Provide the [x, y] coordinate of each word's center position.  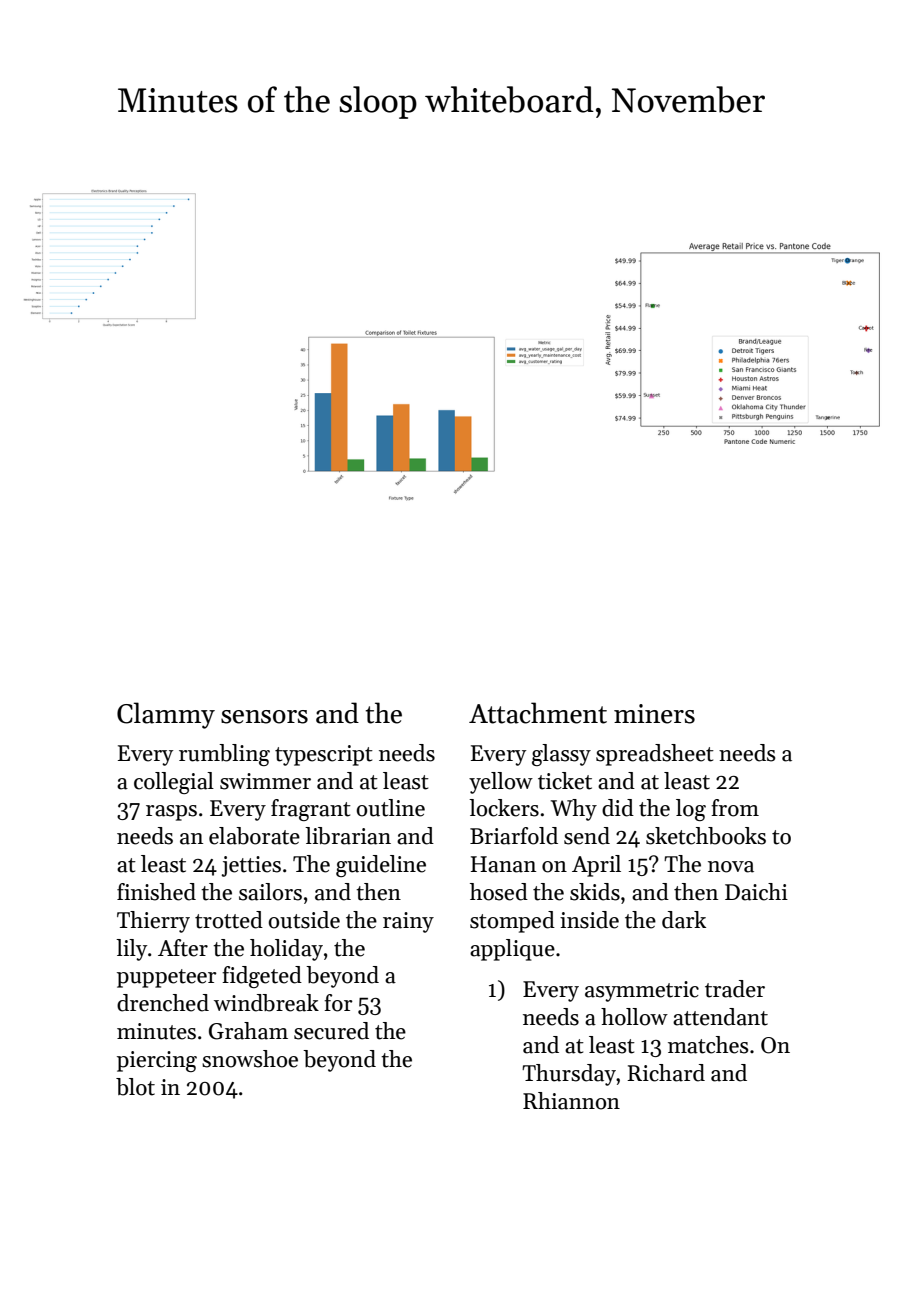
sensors [264, 717]
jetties [251, 866]
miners [654, 714]
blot [135, 1087]
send [587, 836]
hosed [499, 892]
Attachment [538, 713]
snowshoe [250, 1059]
